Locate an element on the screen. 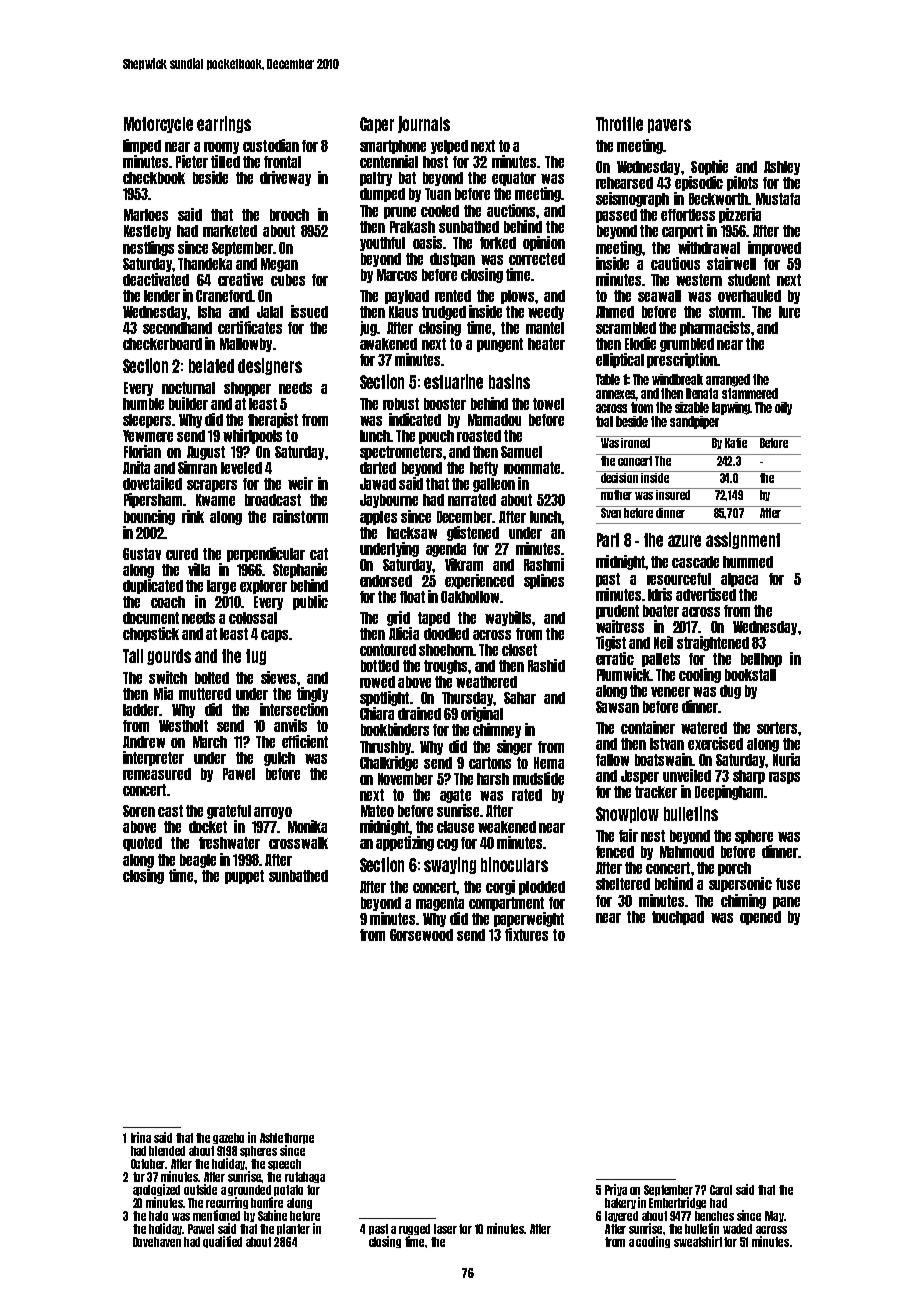 This screenshot has height=1308, width=924. Marcos is located at coordinates (397, 275).
